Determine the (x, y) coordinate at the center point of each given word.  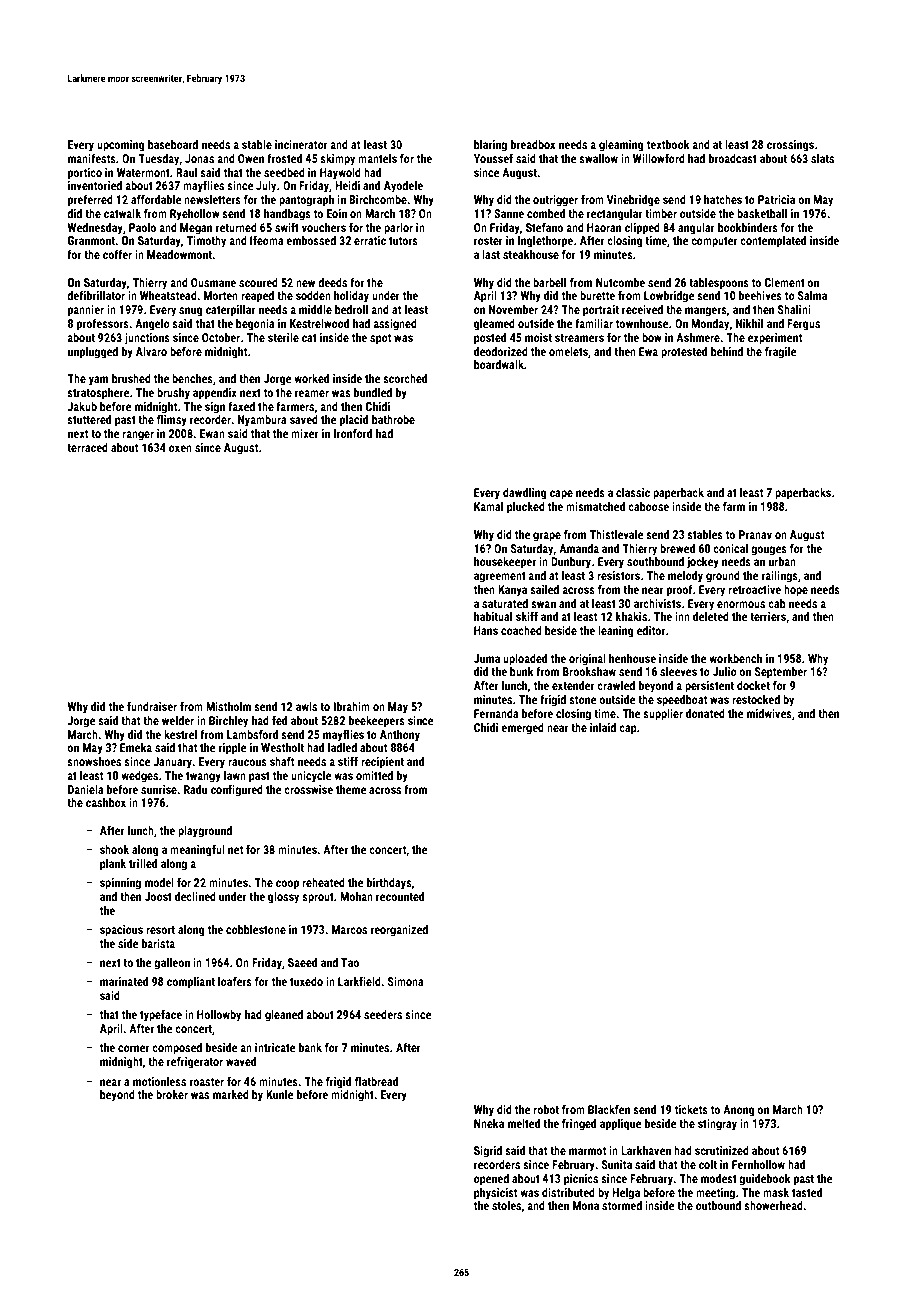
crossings (790, 146)
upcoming (121, 146)
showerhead (773, 1205)
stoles (506, 1205)
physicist (495, 1194)
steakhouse (531, 254)
